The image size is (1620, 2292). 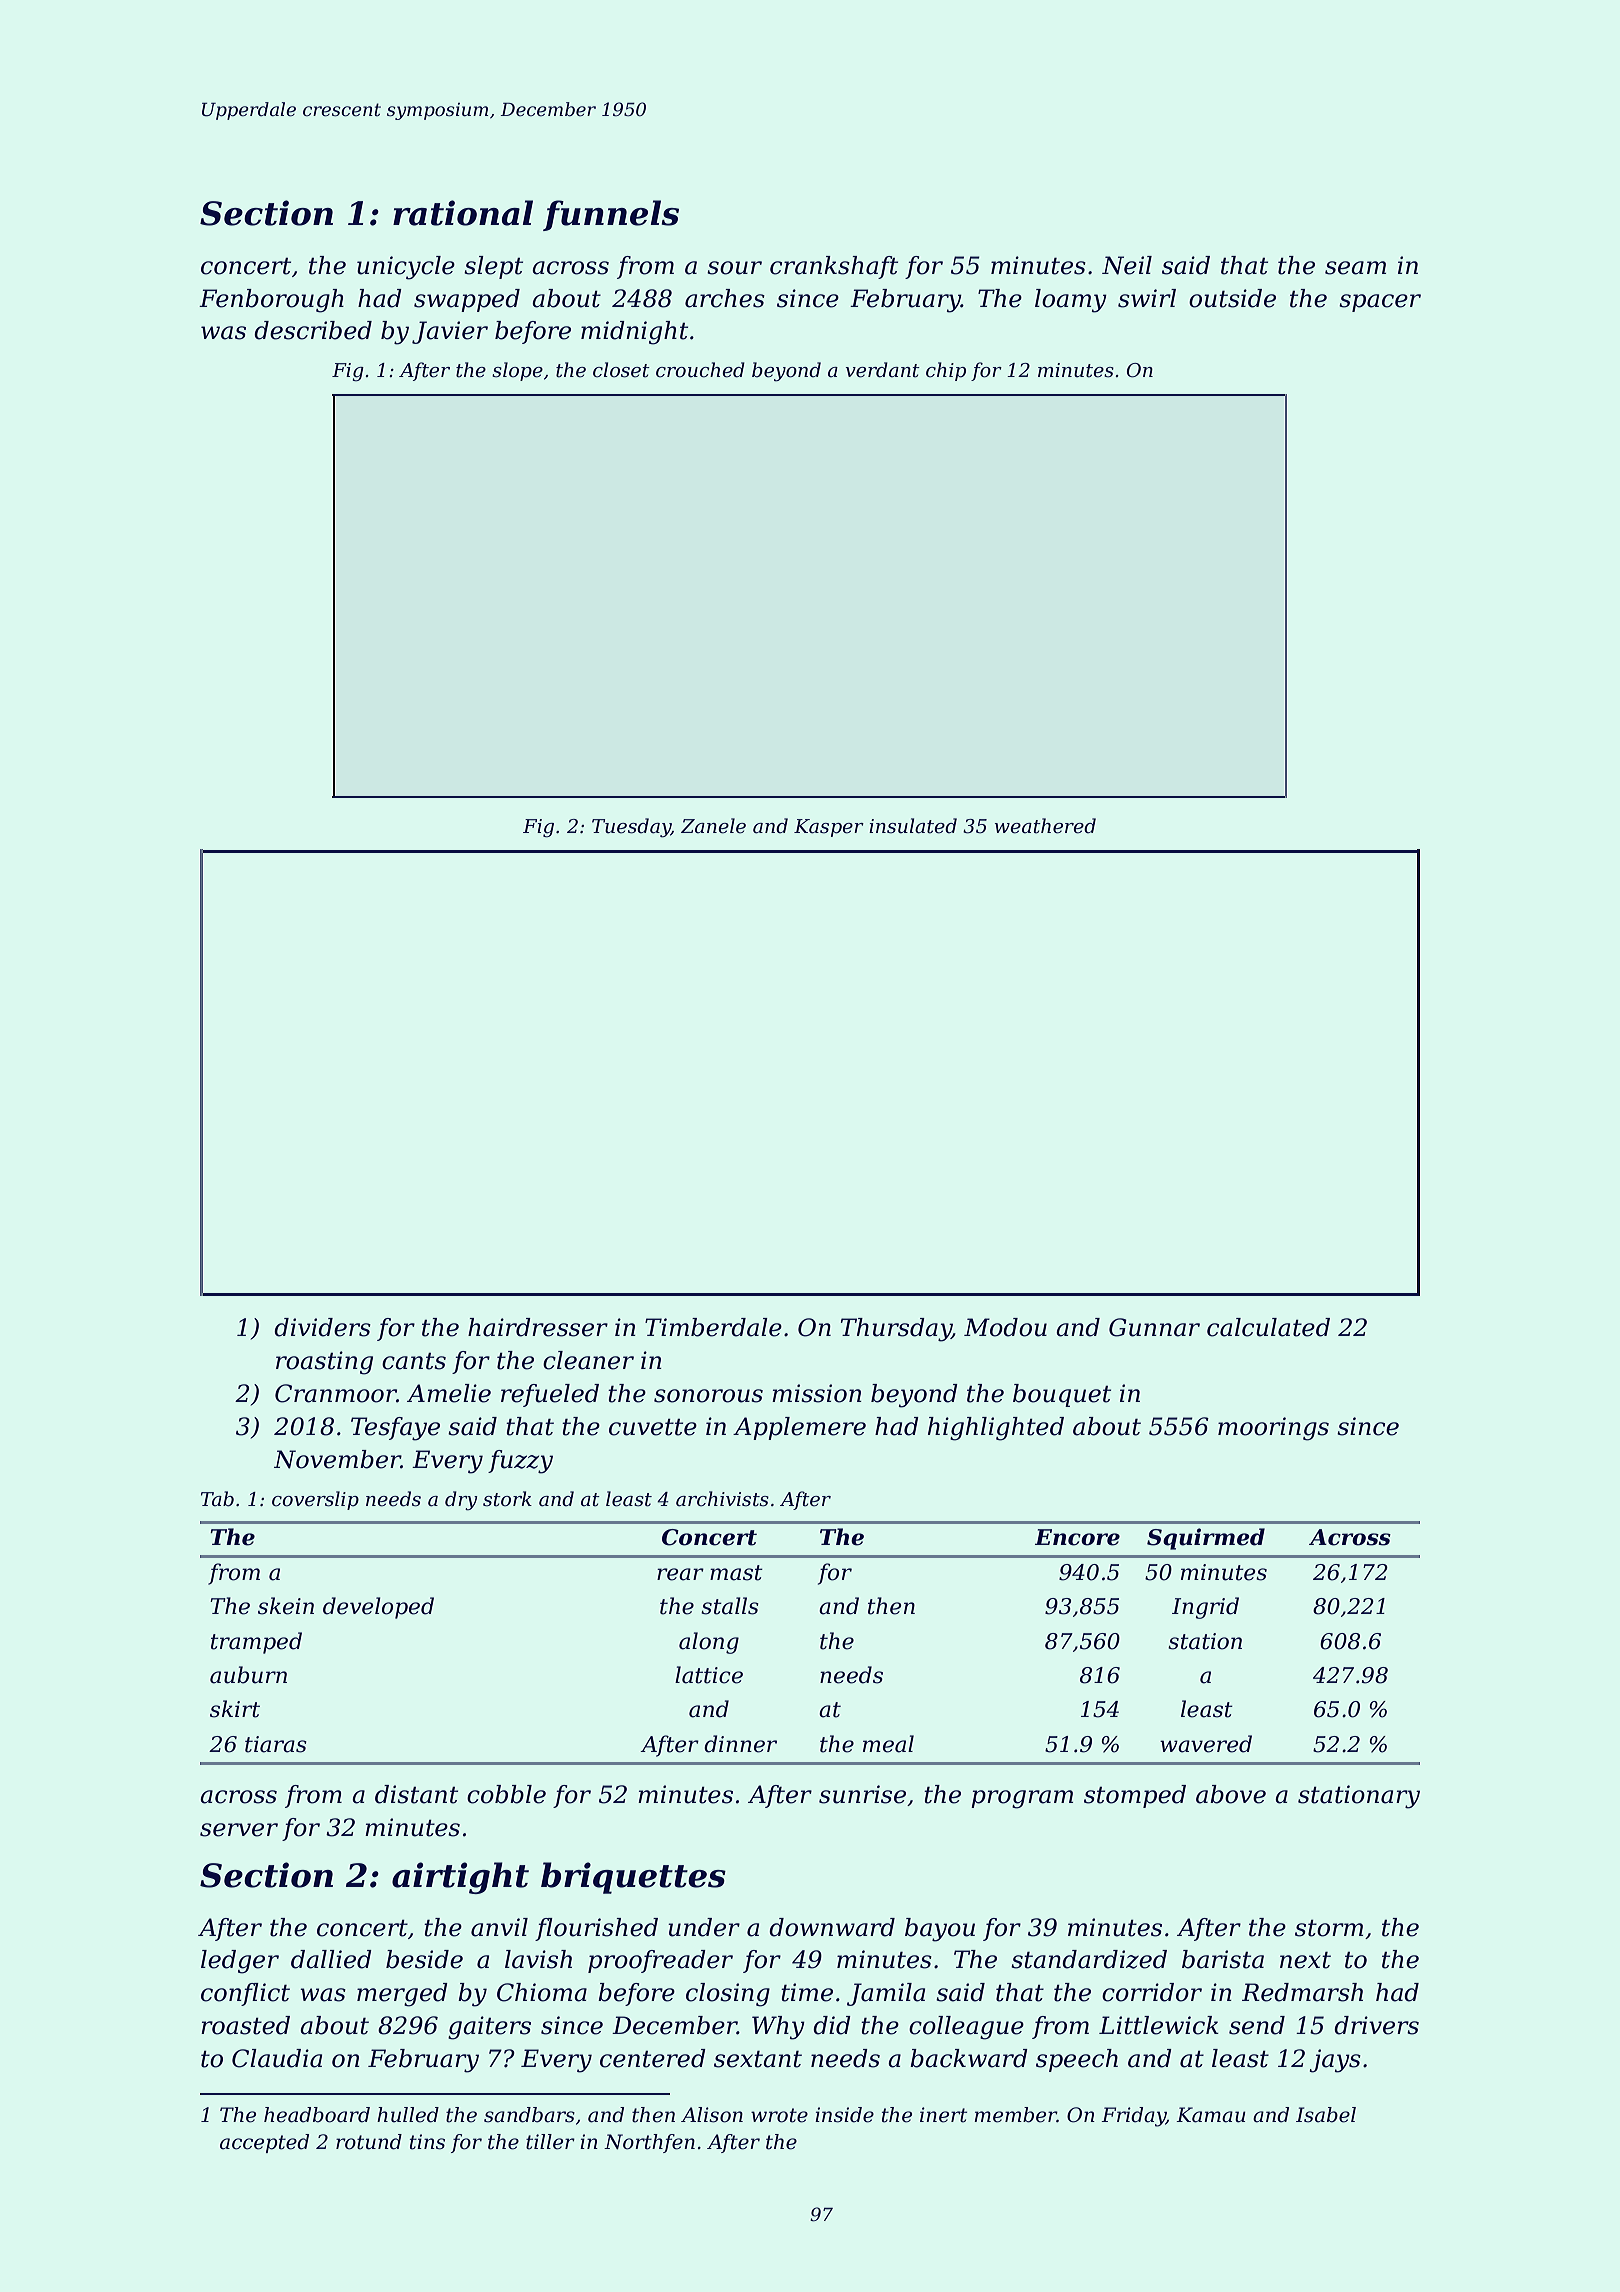 I want to click on Ingrid, so click(x=1205, y=1608).
